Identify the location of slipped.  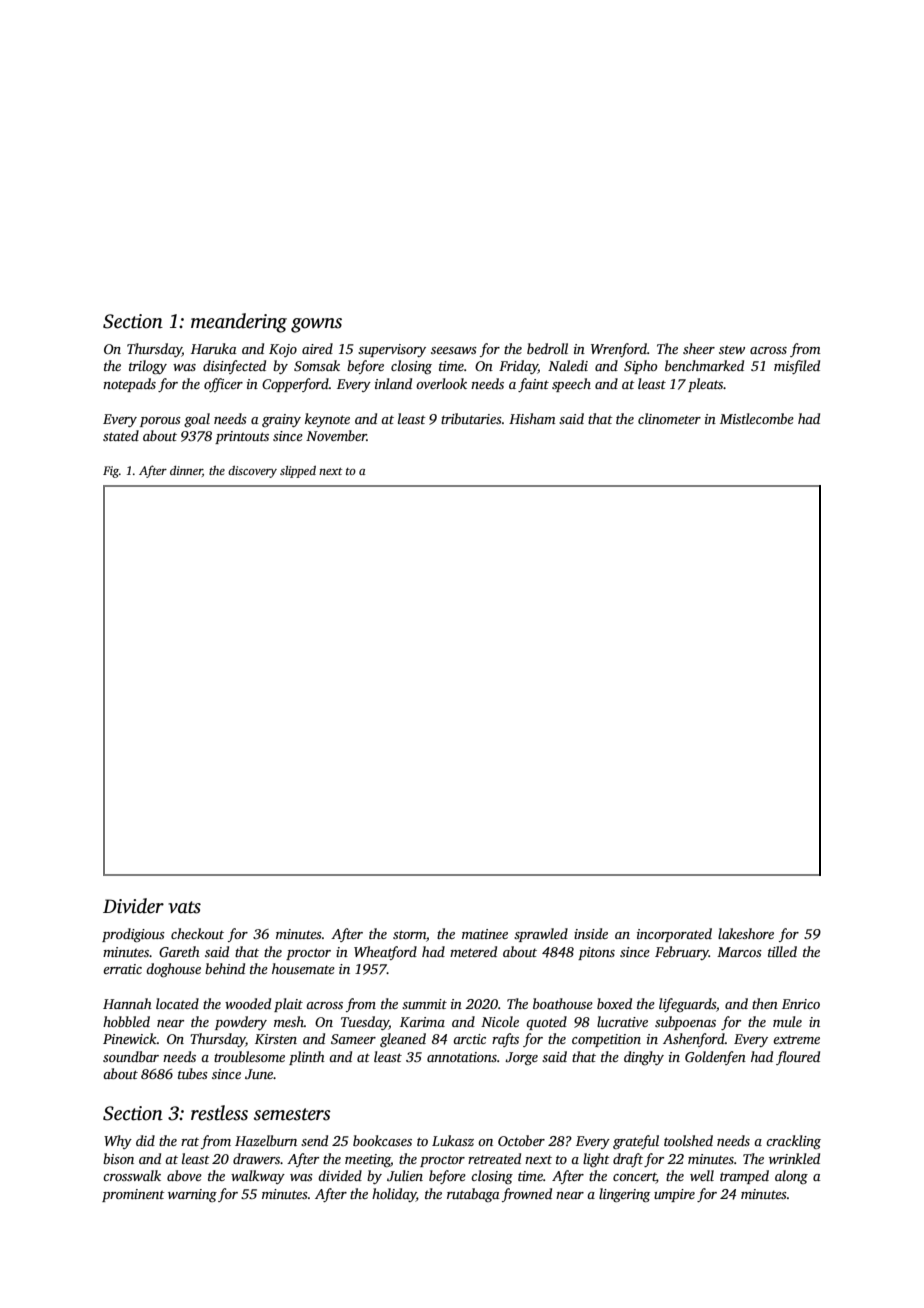
(298, 472).
